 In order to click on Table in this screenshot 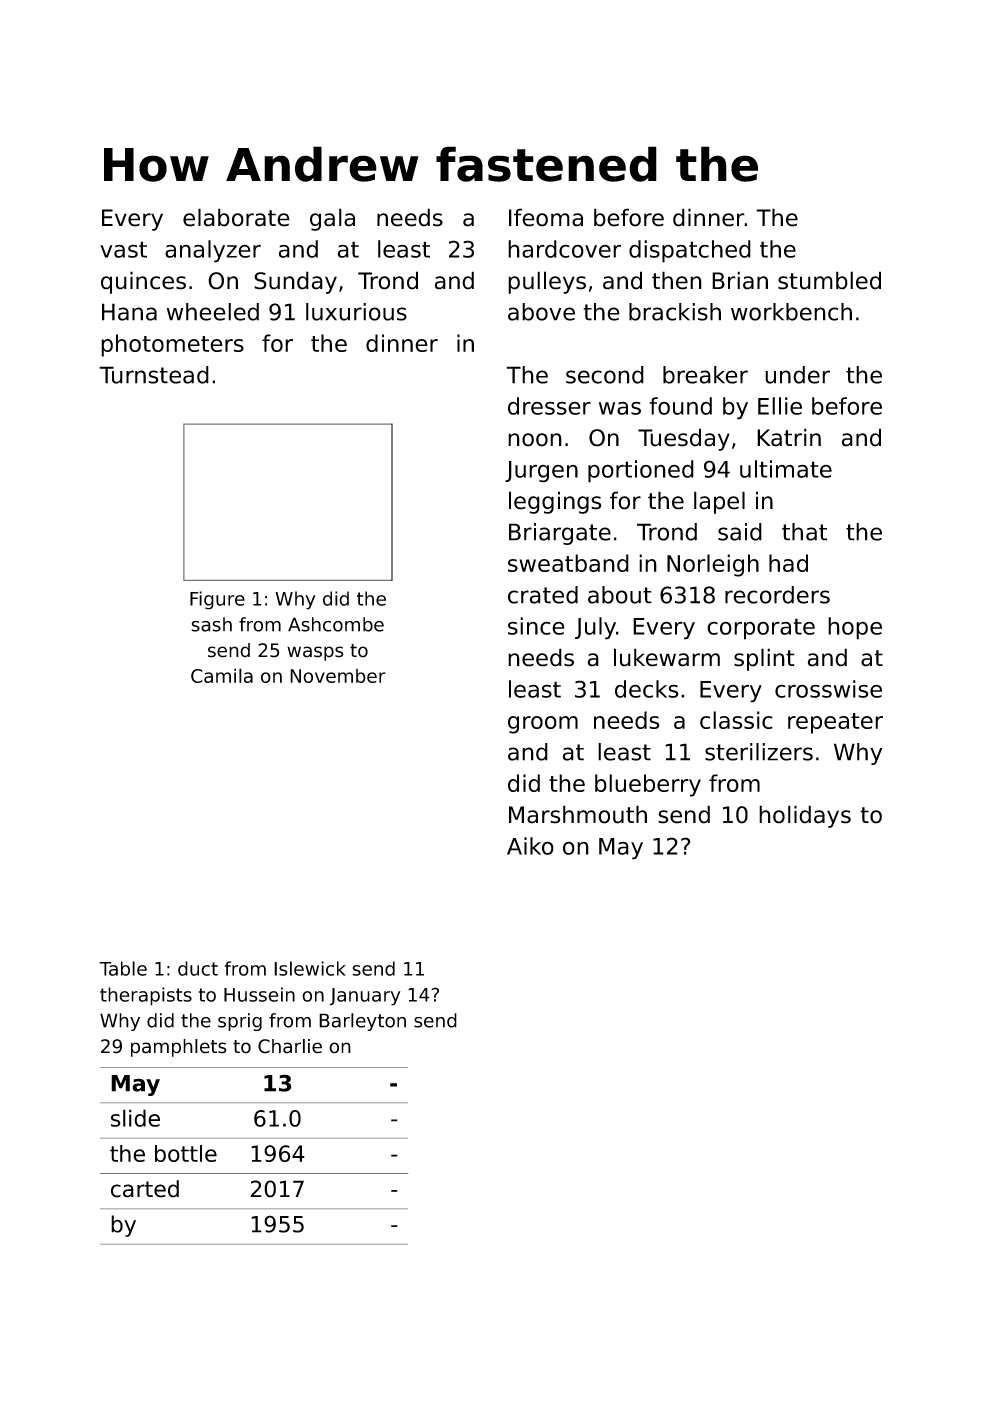, I will do `click(123, 968)`.
